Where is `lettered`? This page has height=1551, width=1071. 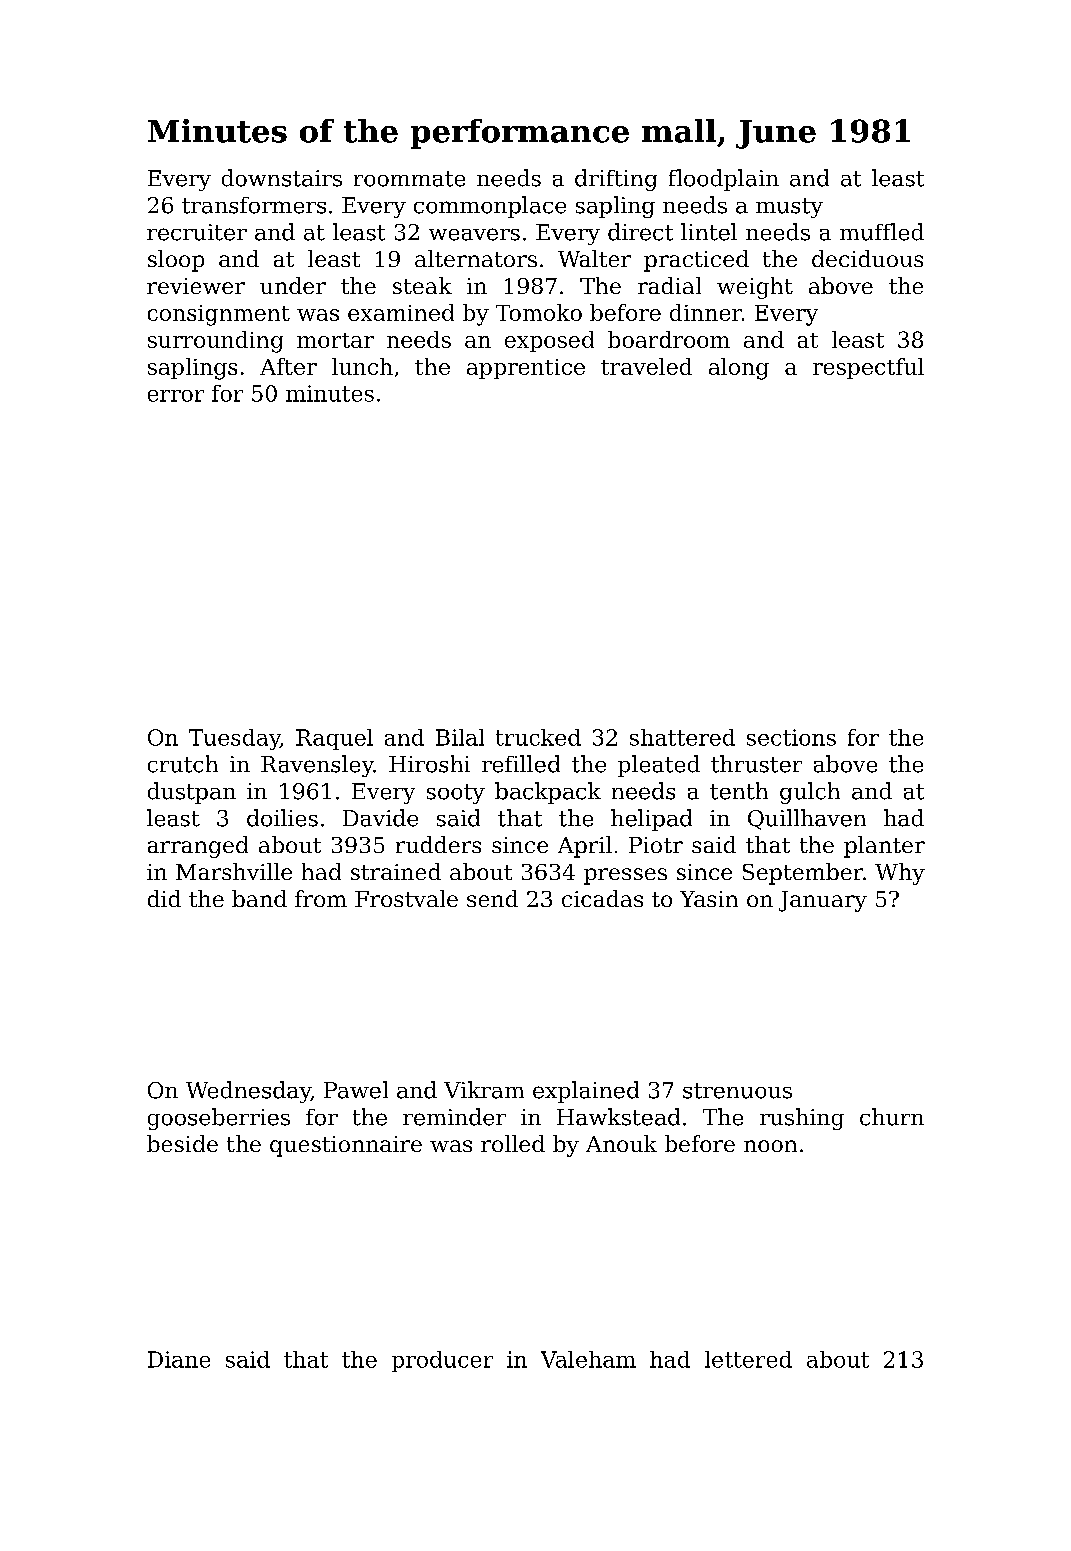
lettered is located at coordinates (748, 1359).
